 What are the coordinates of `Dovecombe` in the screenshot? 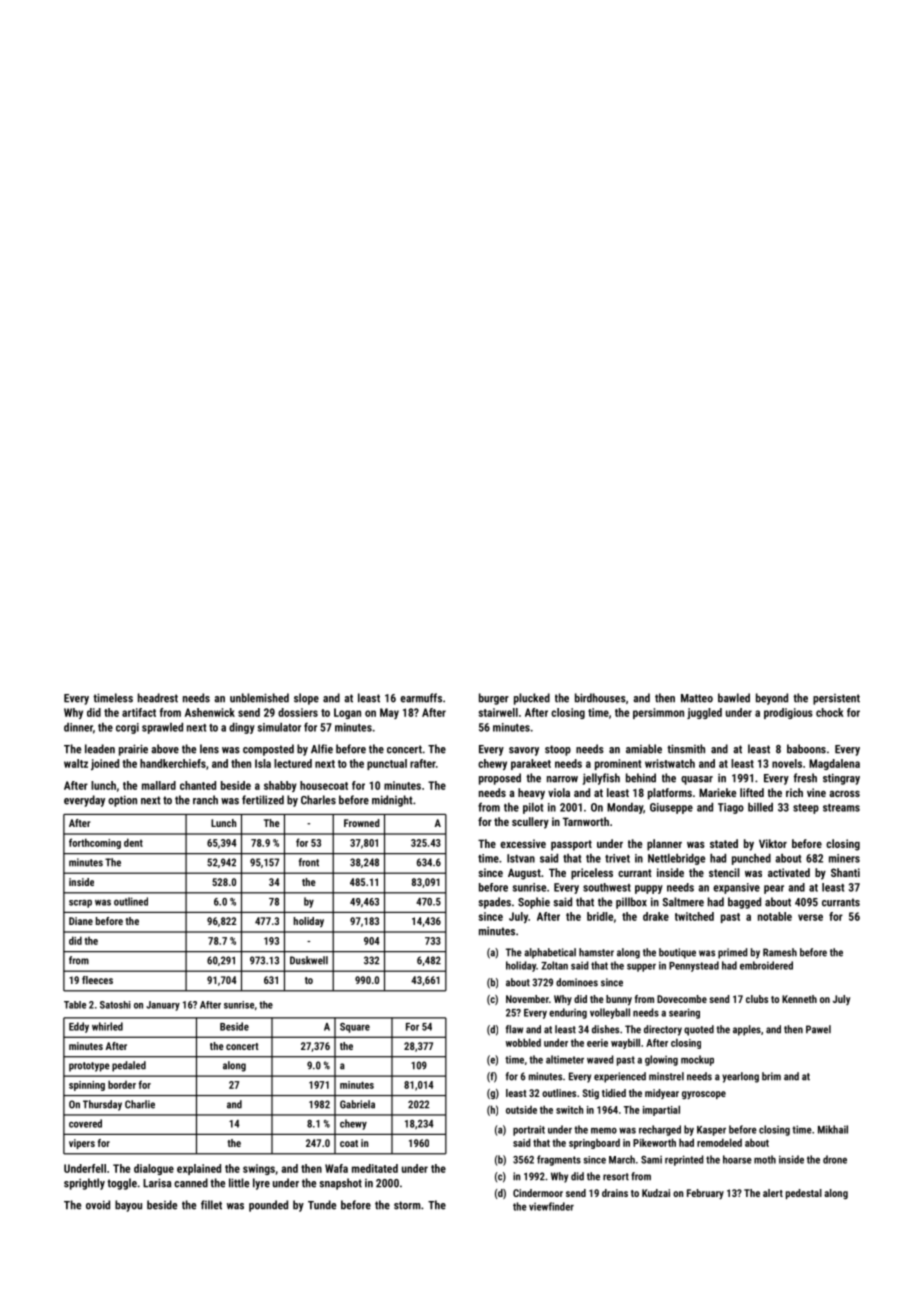 It's located at (682, 999).
